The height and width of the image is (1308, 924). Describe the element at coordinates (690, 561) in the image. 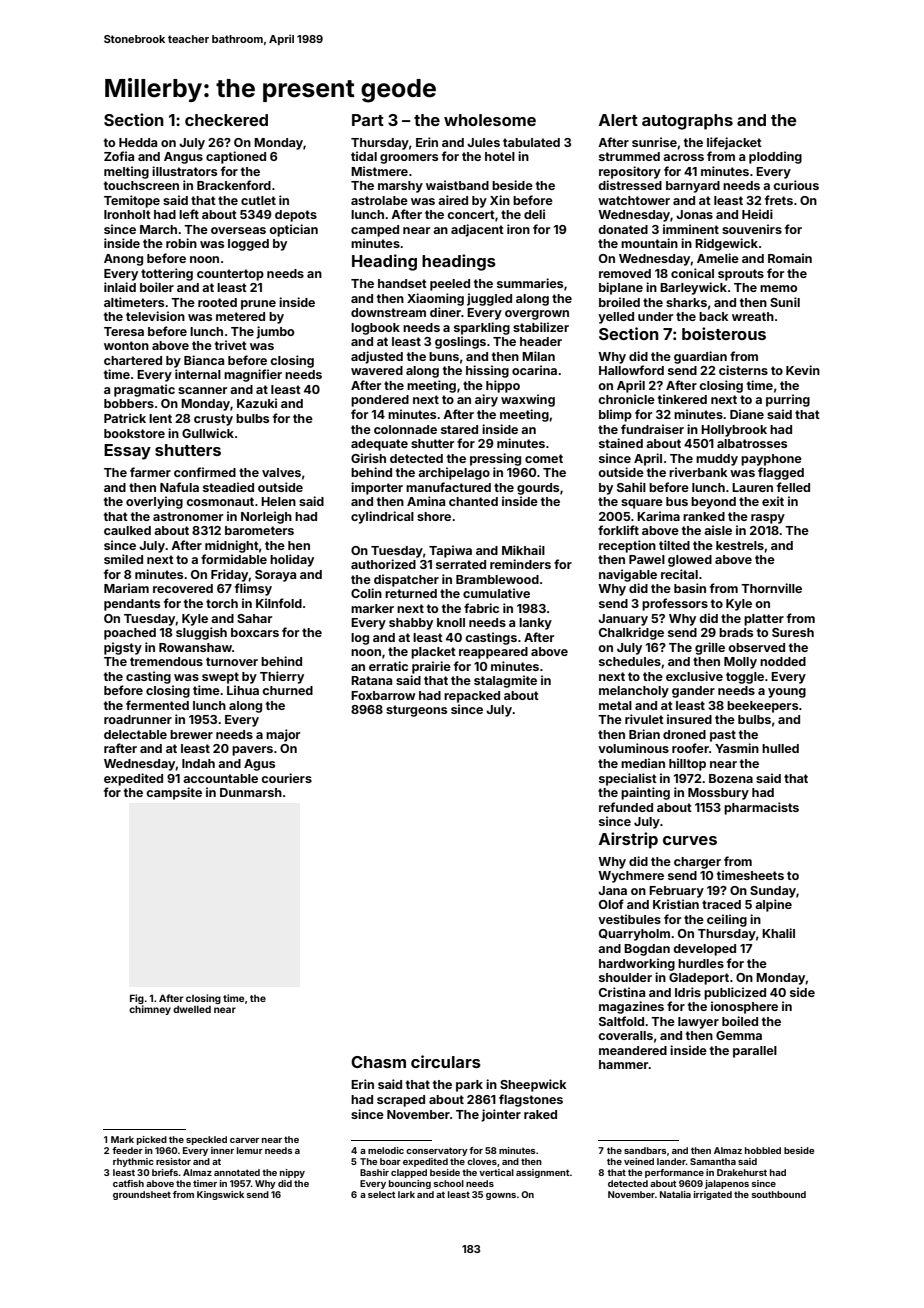

I see `glowed` at that location.
